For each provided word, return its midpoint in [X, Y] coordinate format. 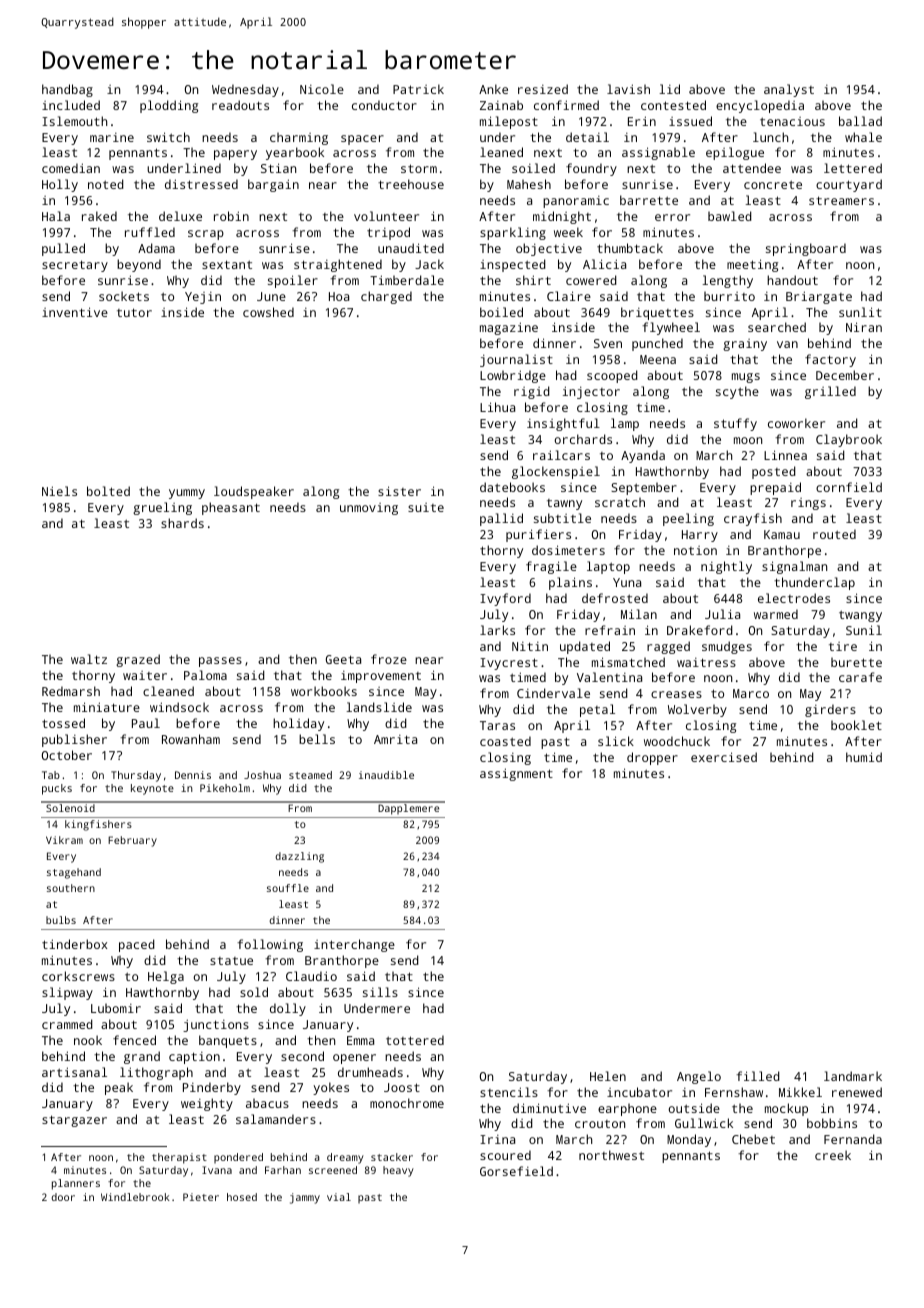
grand [142, 1057]
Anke [493, 89]
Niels [59, 491]
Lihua [497, 407]
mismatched [628, 662]
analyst [789, 90]
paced [137, 945]
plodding [169, 106]
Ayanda [643, 456]
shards [182, 523]
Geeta [343, 659]
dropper [652, 758]
